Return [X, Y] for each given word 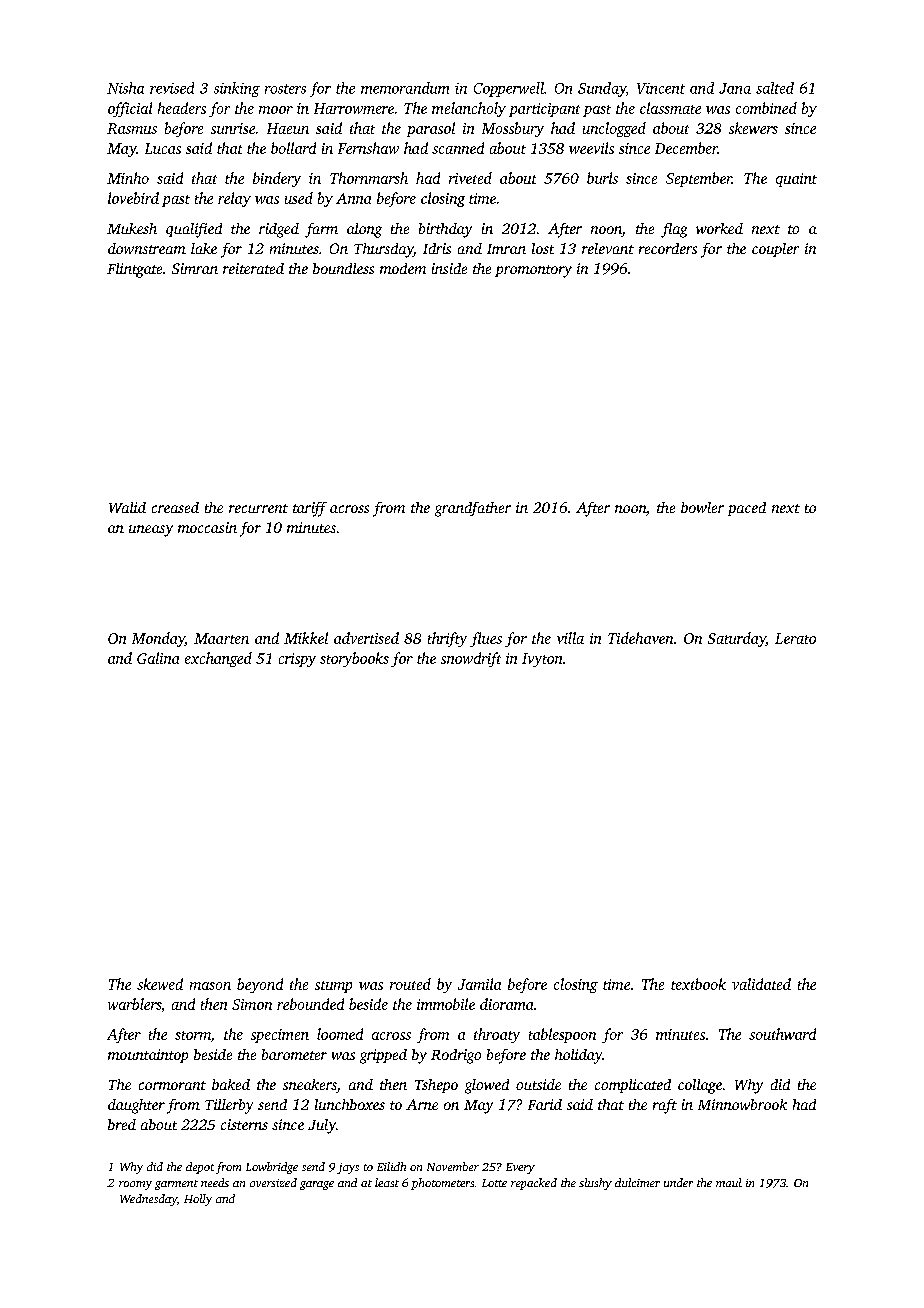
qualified [194, 230]
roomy [135, 1185]
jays [348, 1168]
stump [333, 987]
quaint [796, 180]
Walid [127, 507]
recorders [668, 248]
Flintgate [134, 270]
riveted [470, 178]
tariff [310, 509]
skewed [160, 984]
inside [449, 268]
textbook [698, 984]
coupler [775, 250]
